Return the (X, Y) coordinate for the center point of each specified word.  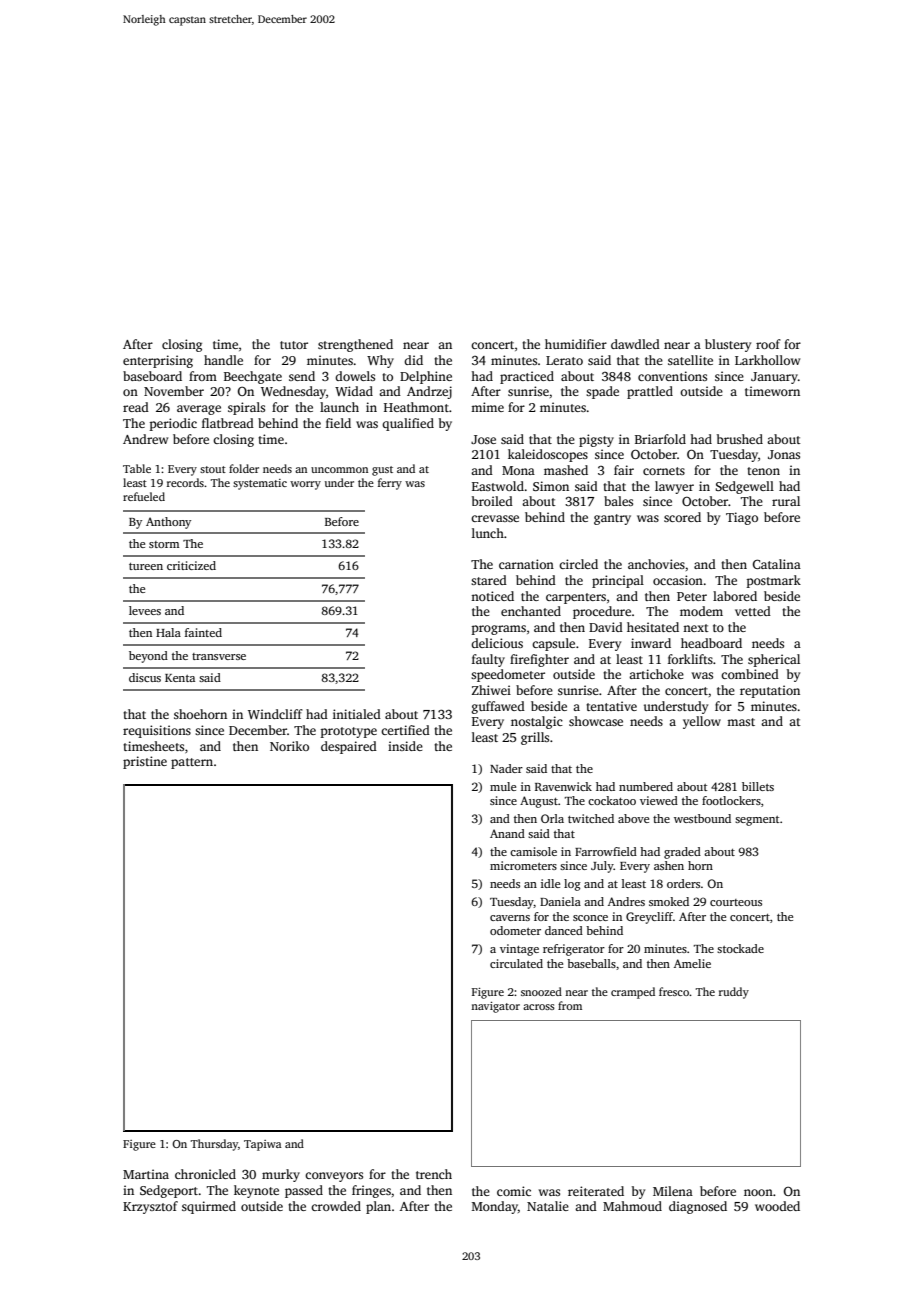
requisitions (157, 731)
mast (741, 722)
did (413, 360)
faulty (488, 660)
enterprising (158, 361)
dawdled (635, 344)
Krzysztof (150, 1207)
